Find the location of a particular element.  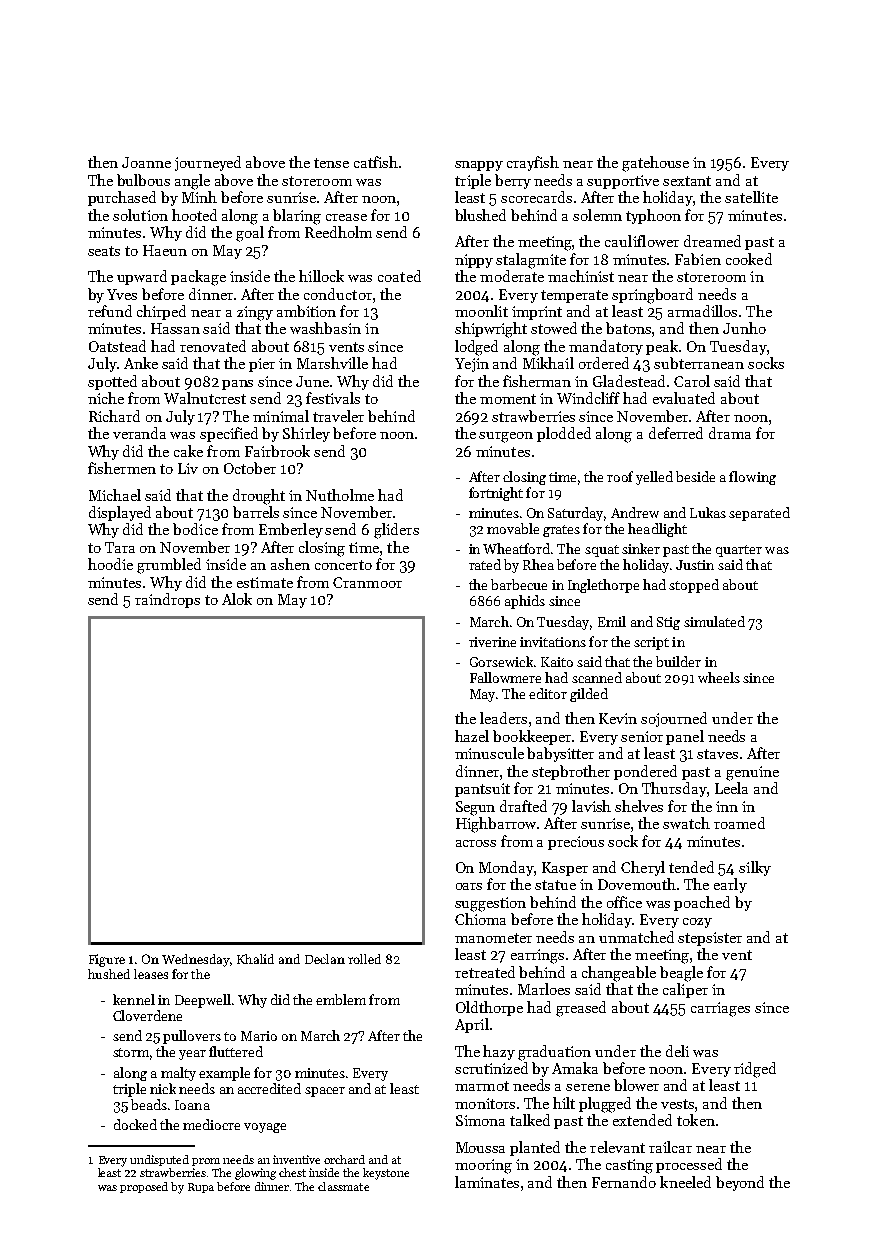

Yejin is located at coordinates (472, 365).
